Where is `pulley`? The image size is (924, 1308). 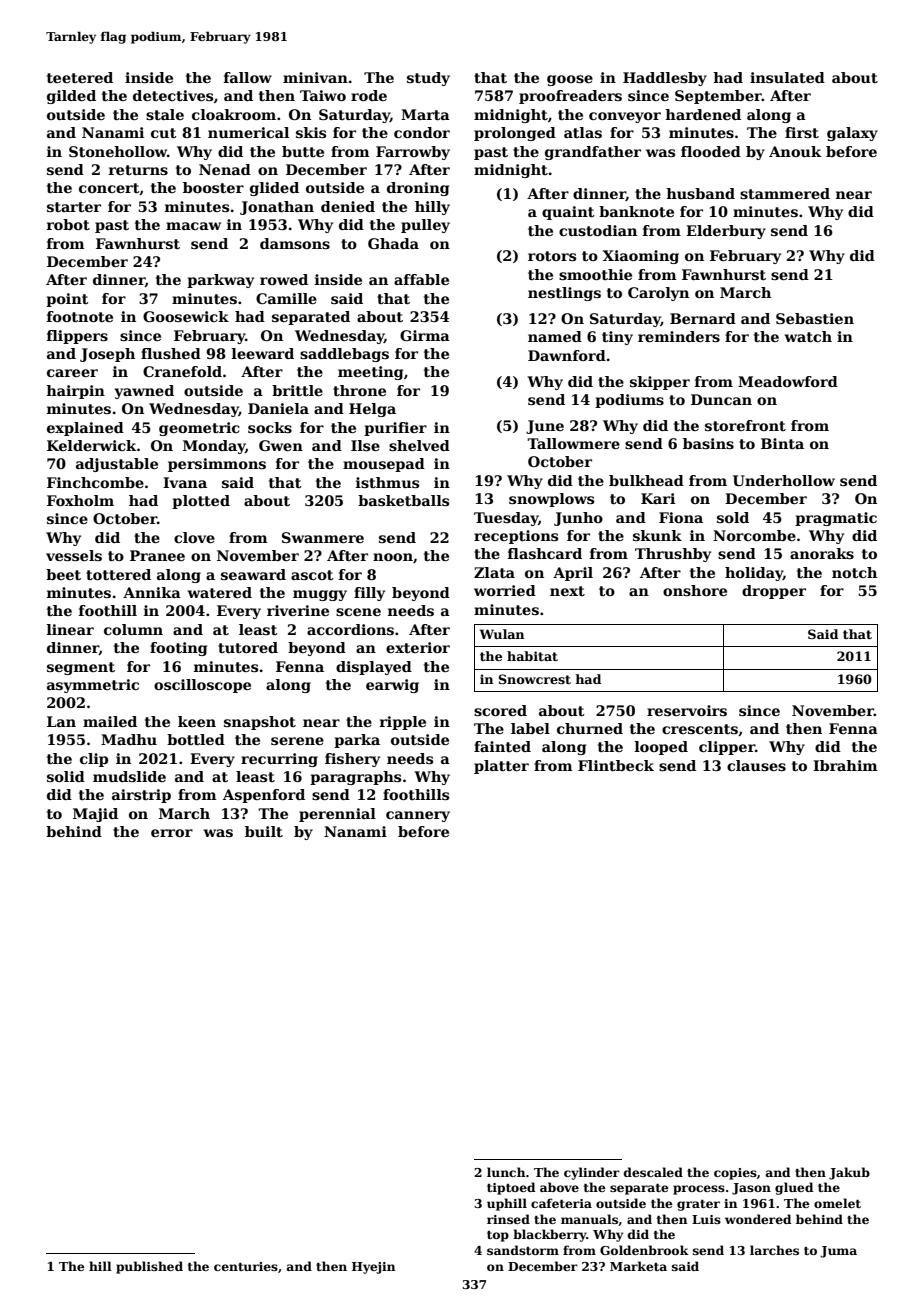
pulley is located at coordinates (425, 226).
